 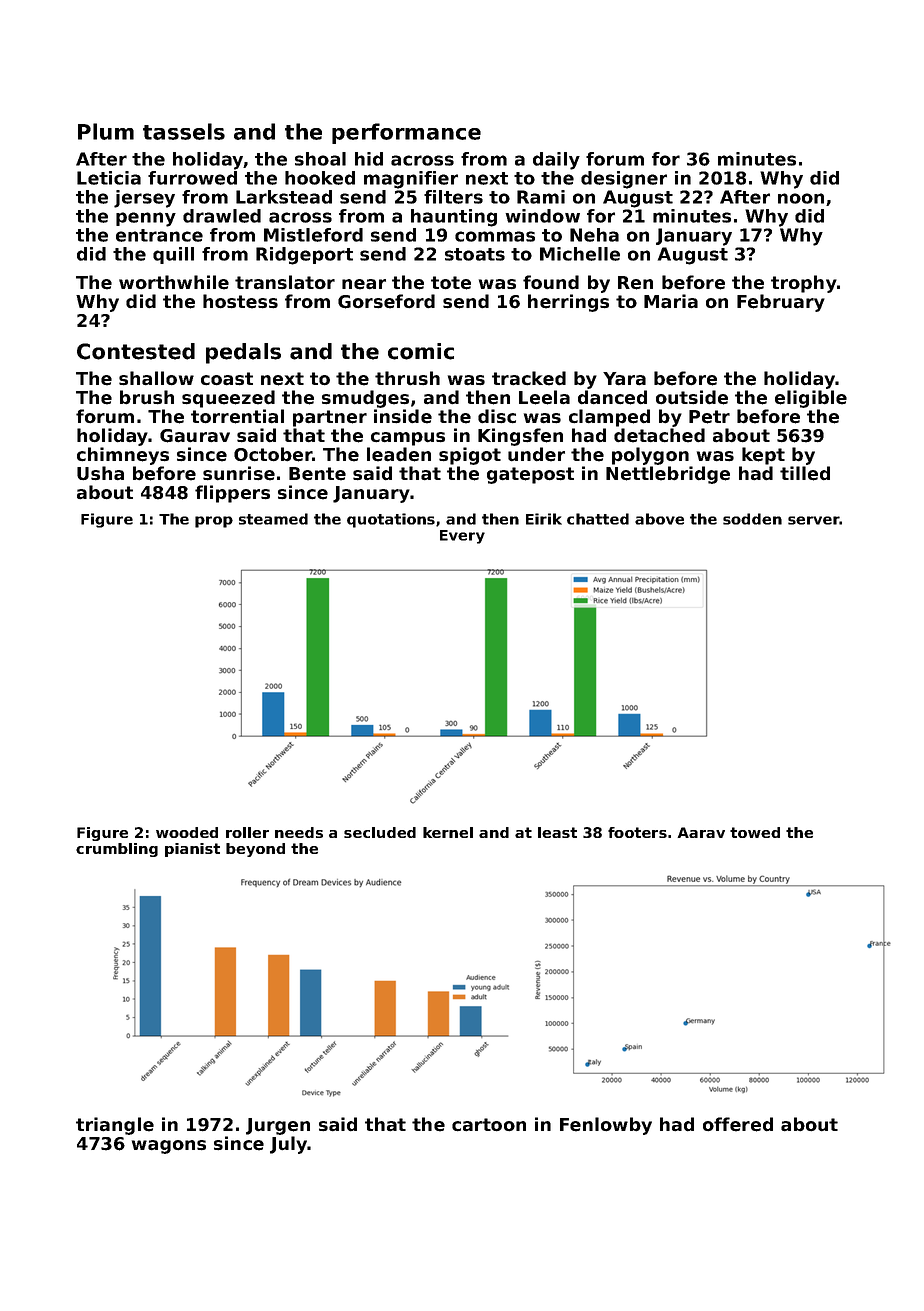 I want to click on under, so click(x=536, y=454).
